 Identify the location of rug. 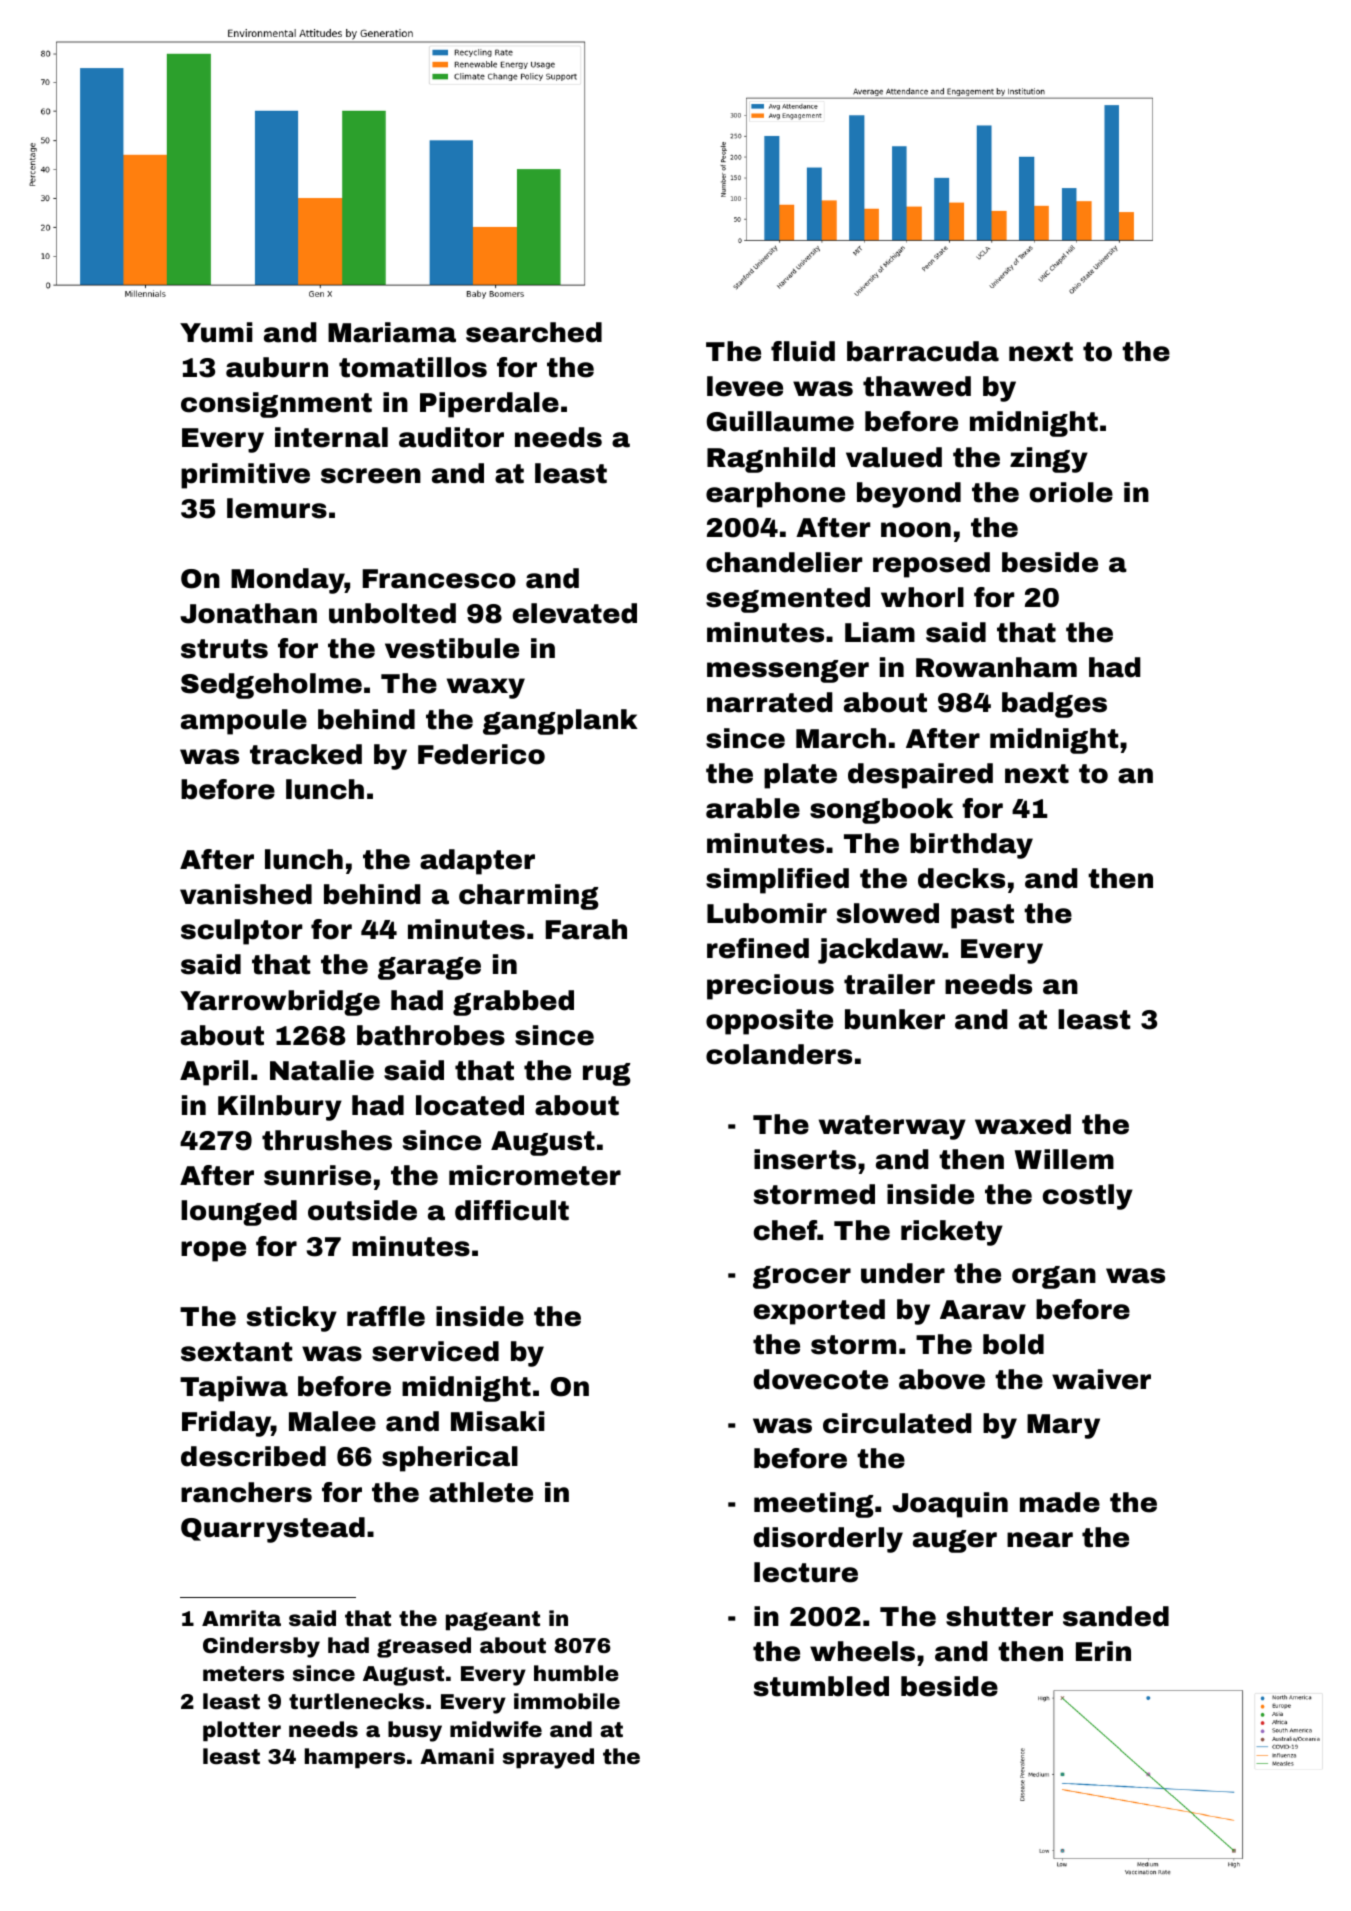
(607, 1074).
